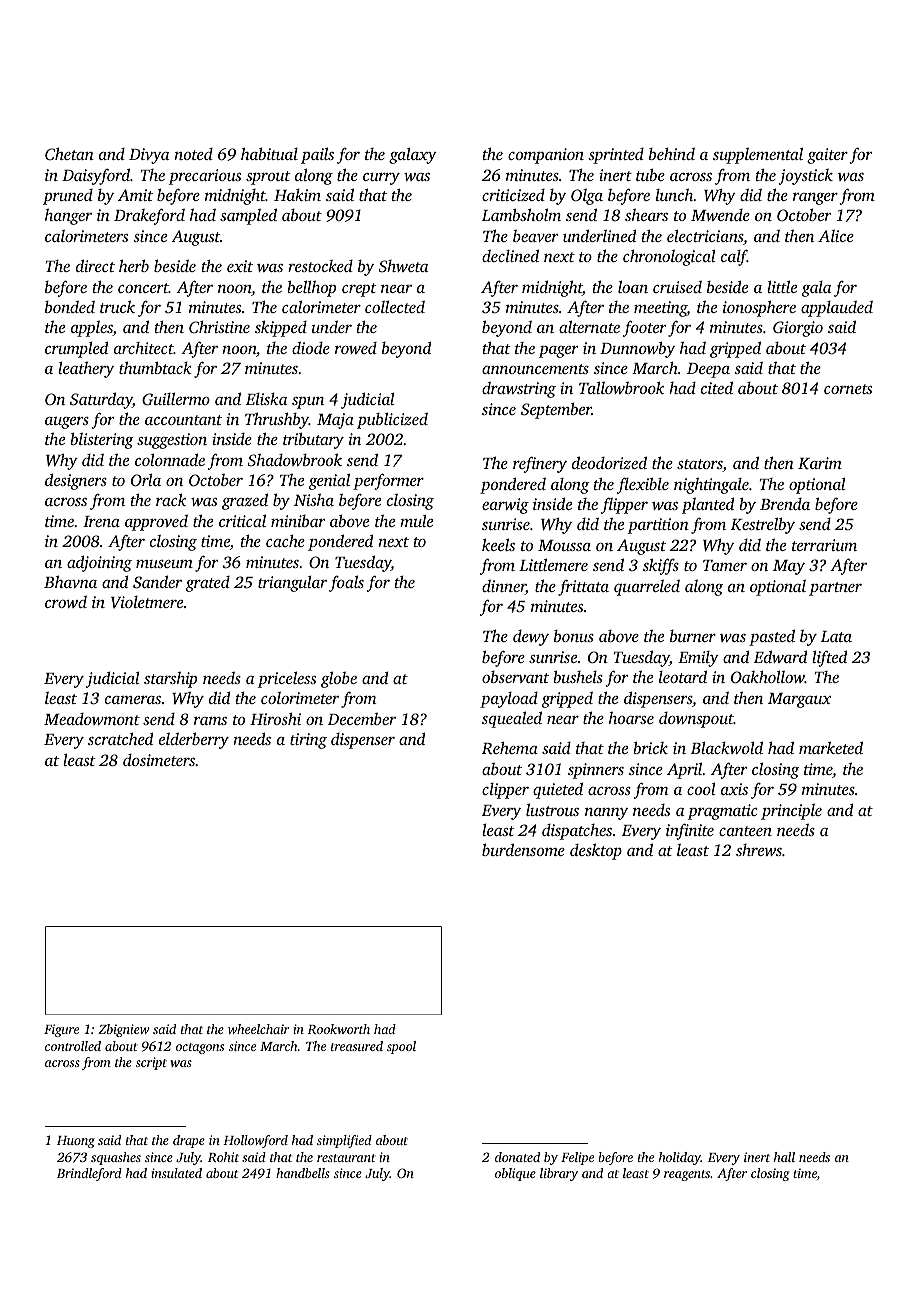 Image resolution: width=924 pixels, height=1314 pixels. Describe the element at coordinates (609, 462) in the screenshot. I see `deodorized` at that location.
